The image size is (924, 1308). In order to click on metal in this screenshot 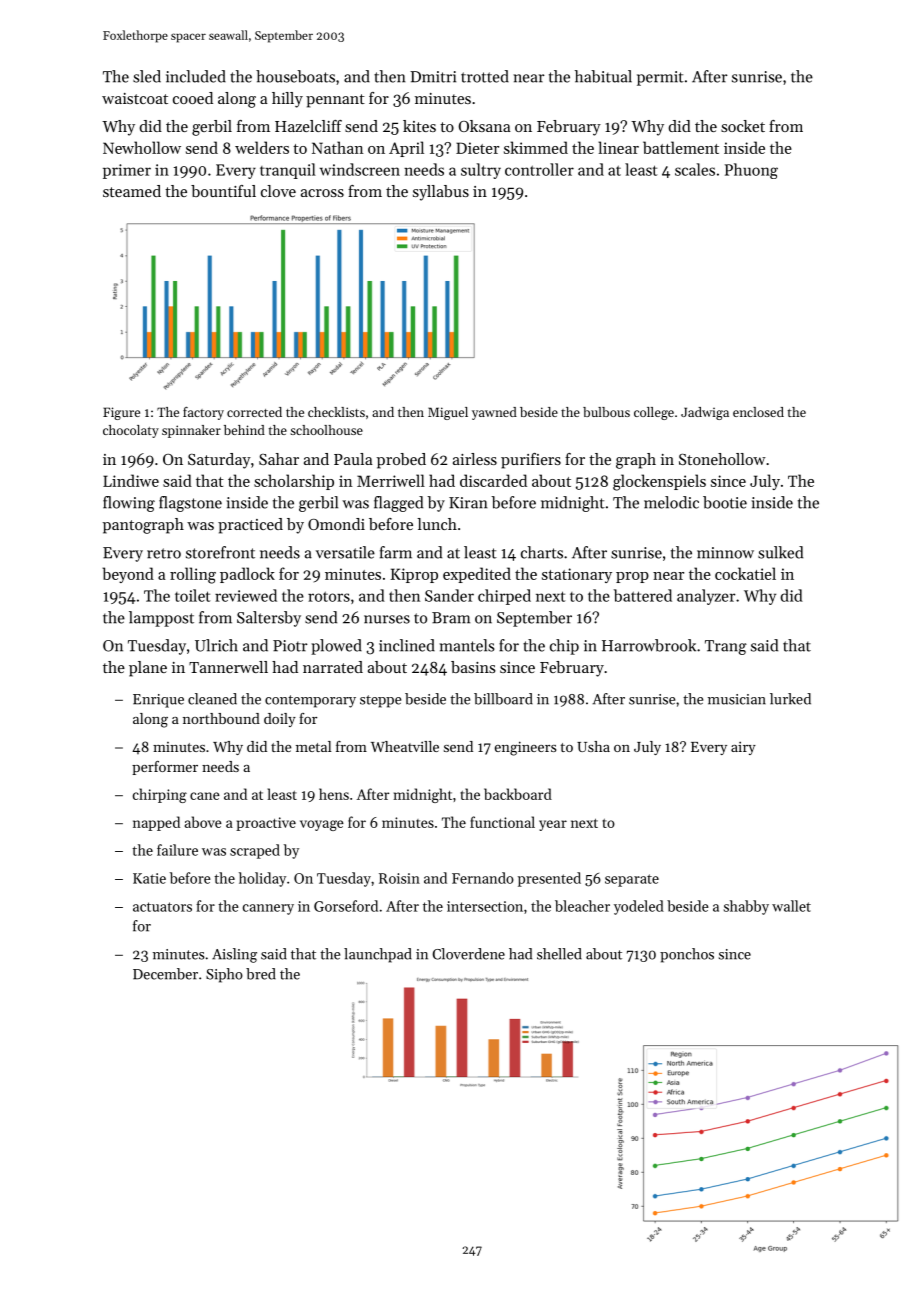, I will do `click(314, 746)`.
